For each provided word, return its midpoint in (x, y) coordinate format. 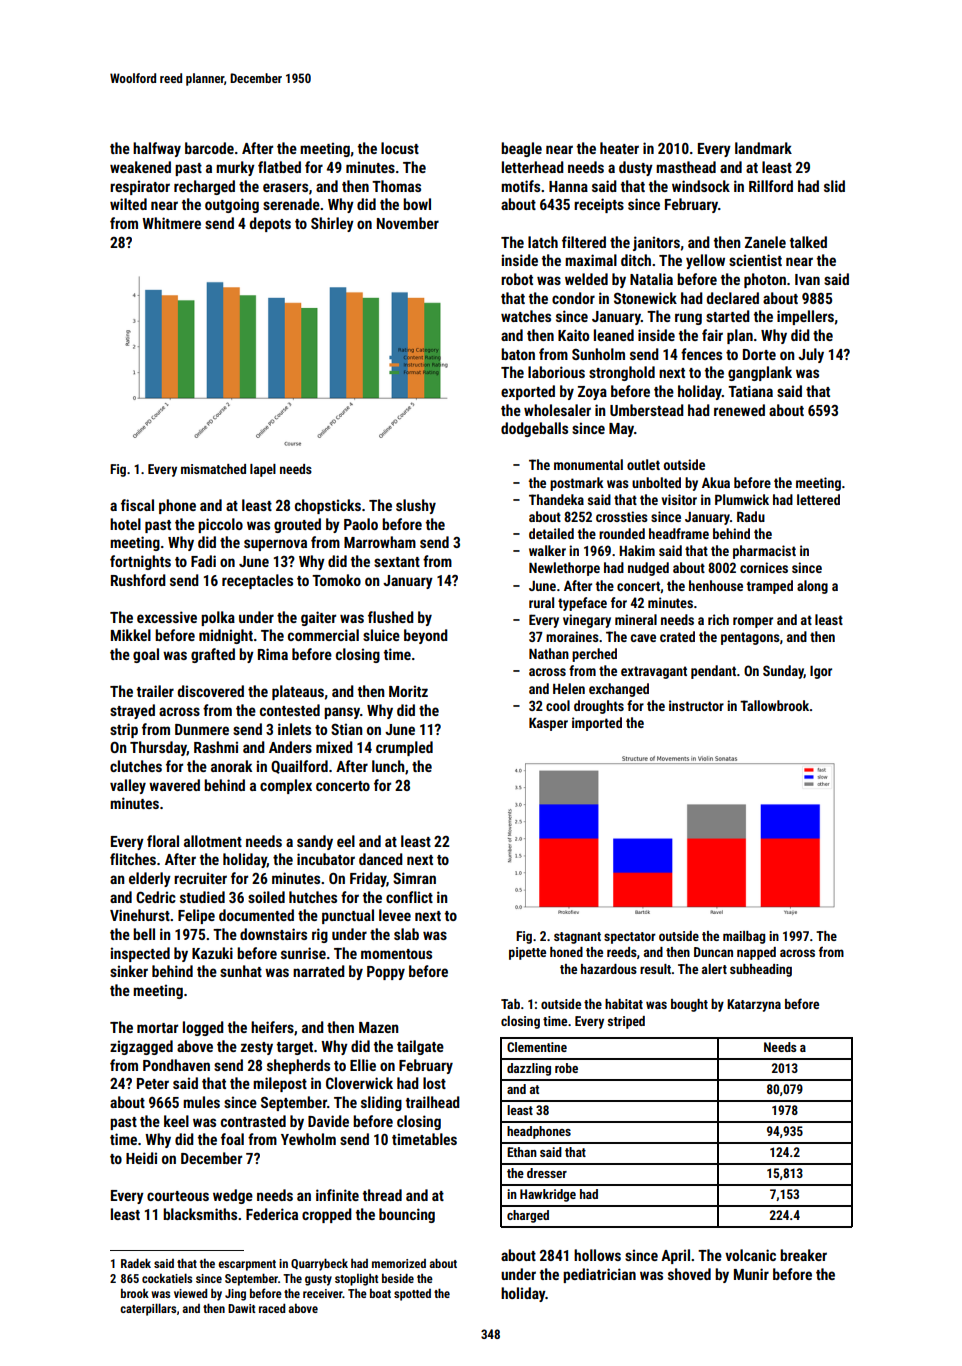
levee (395, 915)
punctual (348, 916)
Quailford (299, 767)
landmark (763, 148)
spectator (630, 938)
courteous (178, 1196)
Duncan (713, 952)
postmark (577, 484)
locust (400, 148)
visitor (679, 499)
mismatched (213, 469)
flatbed (279, 167)
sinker (129, 971)
